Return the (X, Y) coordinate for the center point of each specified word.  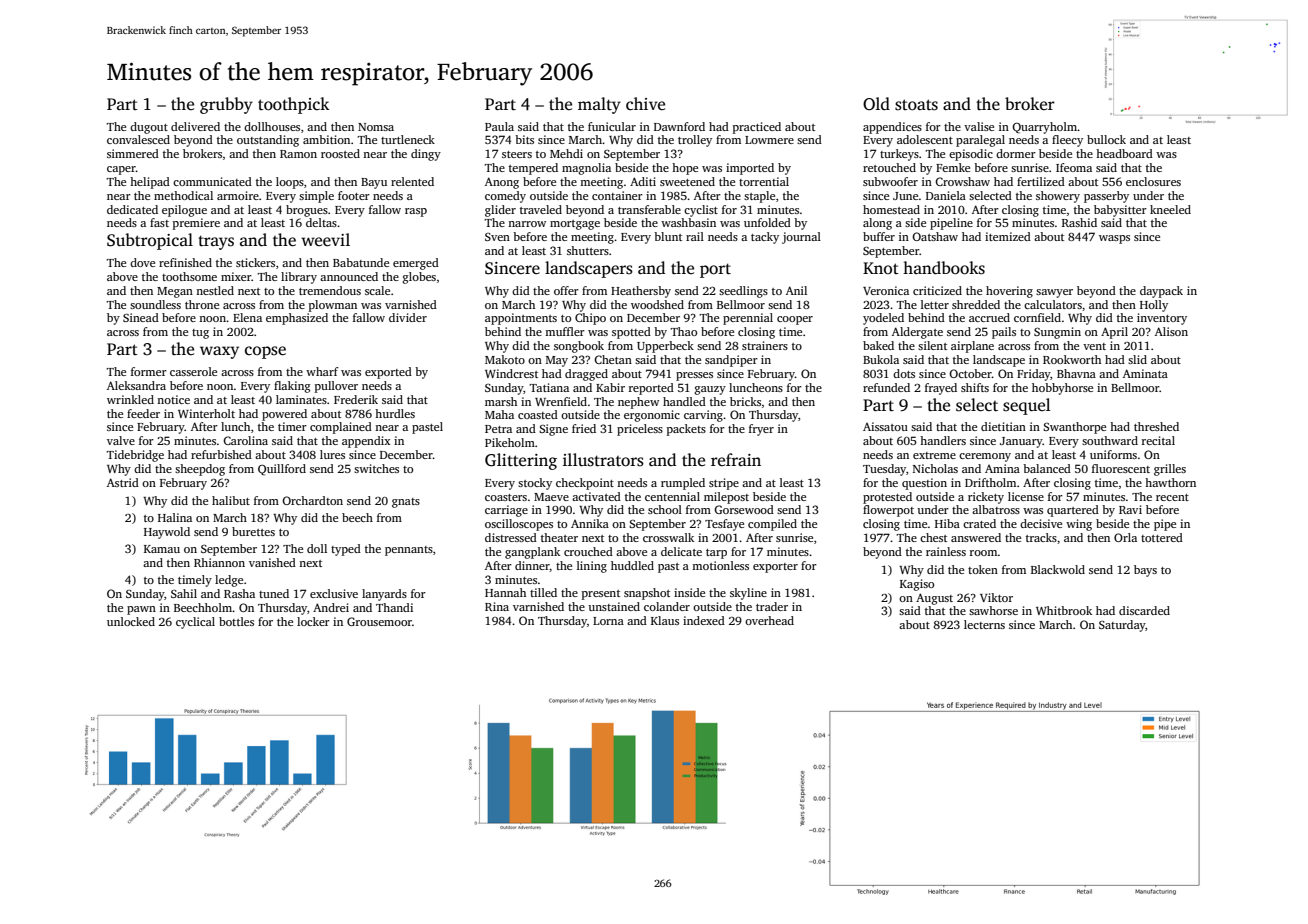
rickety (986, 498)
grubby (226, 105)
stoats (916, 105)
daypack (1161, 292)
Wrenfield (561, 401)
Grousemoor (379, 621)
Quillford (282, 469)
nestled (215, 290)
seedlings (743, 292)
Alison (1171, 331)
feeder (143, 413)
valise (979, 126)
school (665, 509)
